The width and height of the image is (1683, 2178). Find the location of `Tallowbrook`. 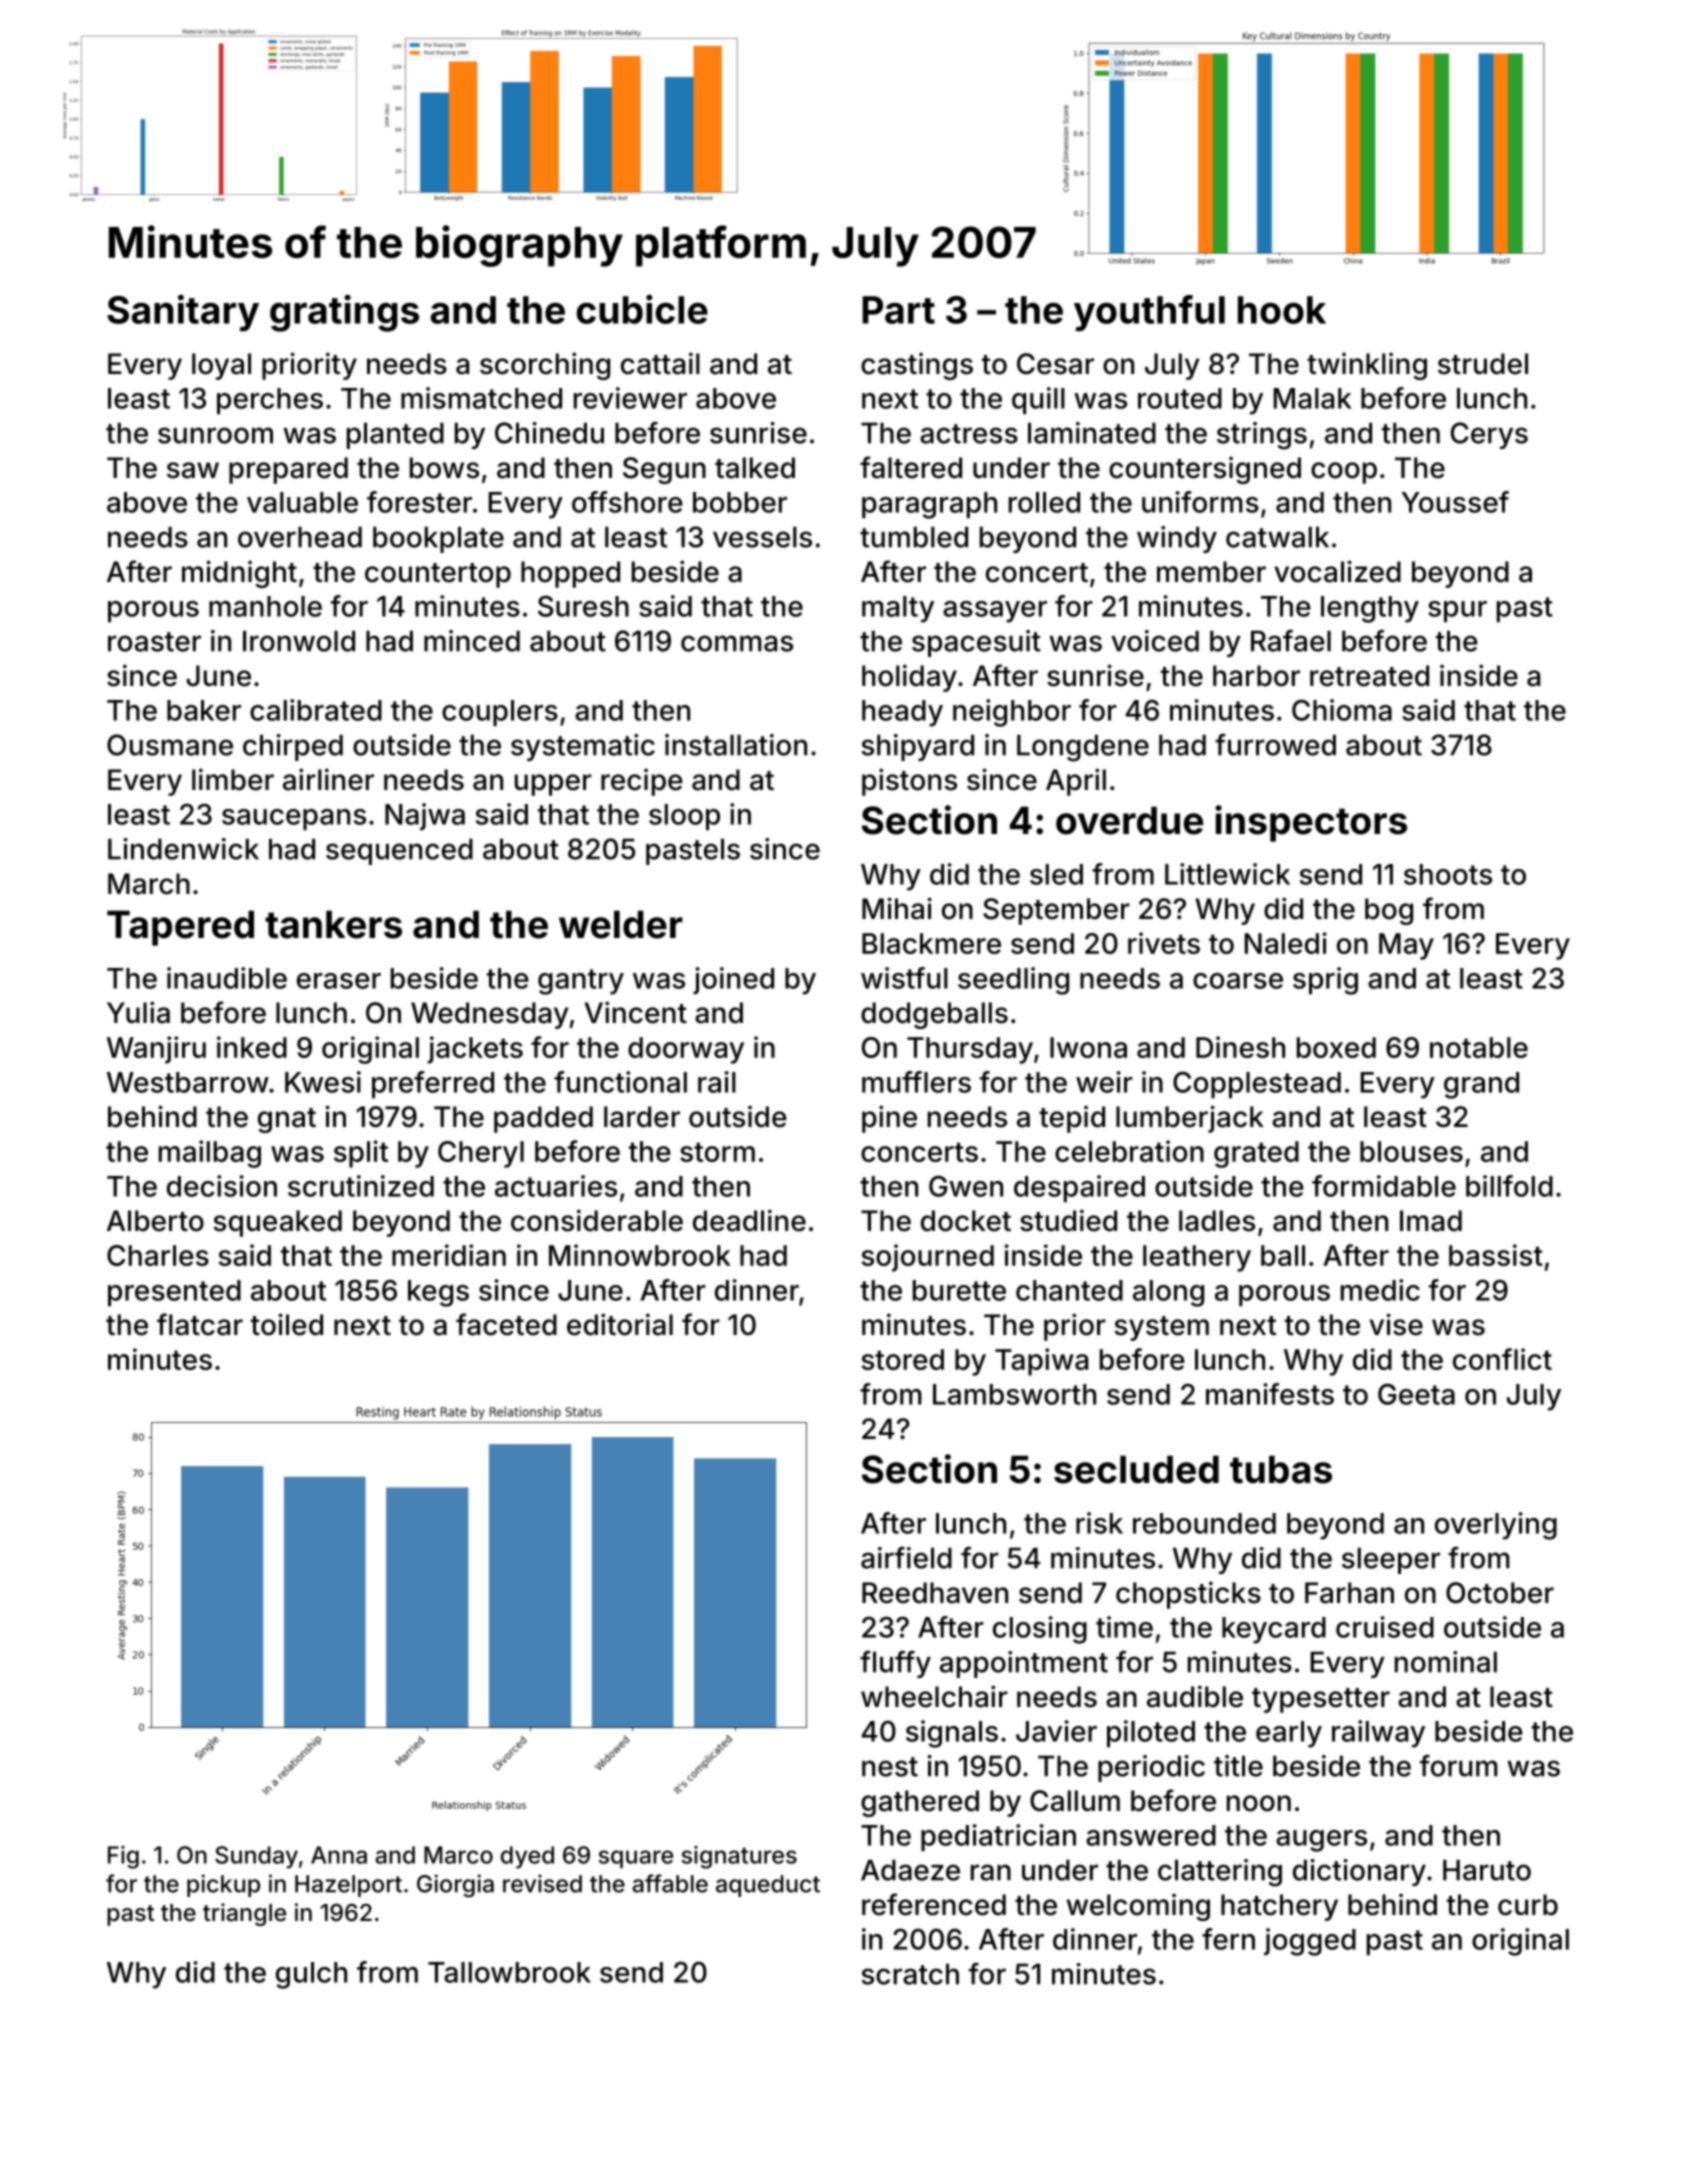

Tallowbrook is located at coordinates (509, 1972).
